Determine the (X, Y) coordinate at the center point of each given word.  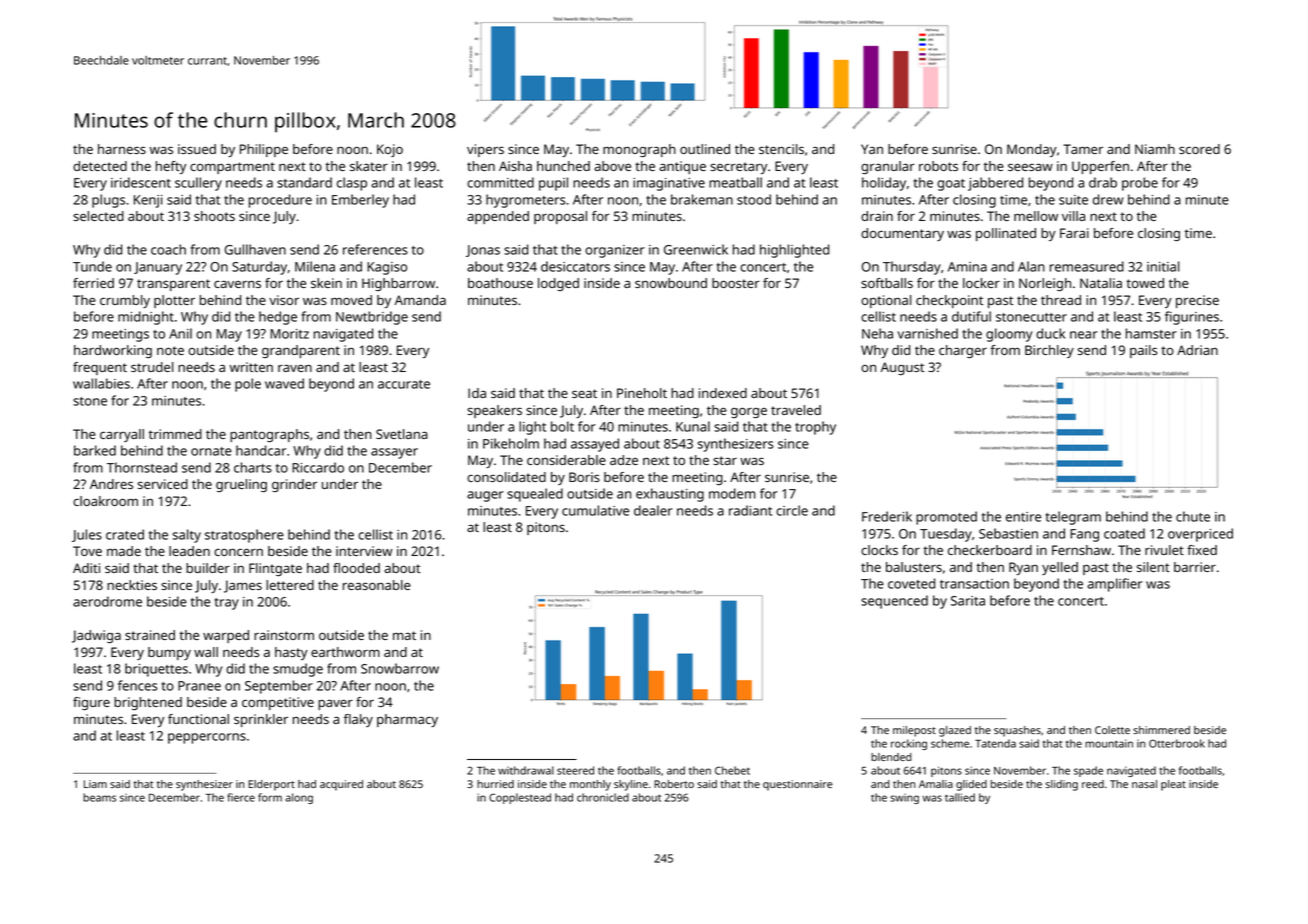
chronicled (603, 797)
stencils (781, 149)
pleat (1173, 785)
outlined (705, 149)
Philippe (264, 150)
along (299, 798)
